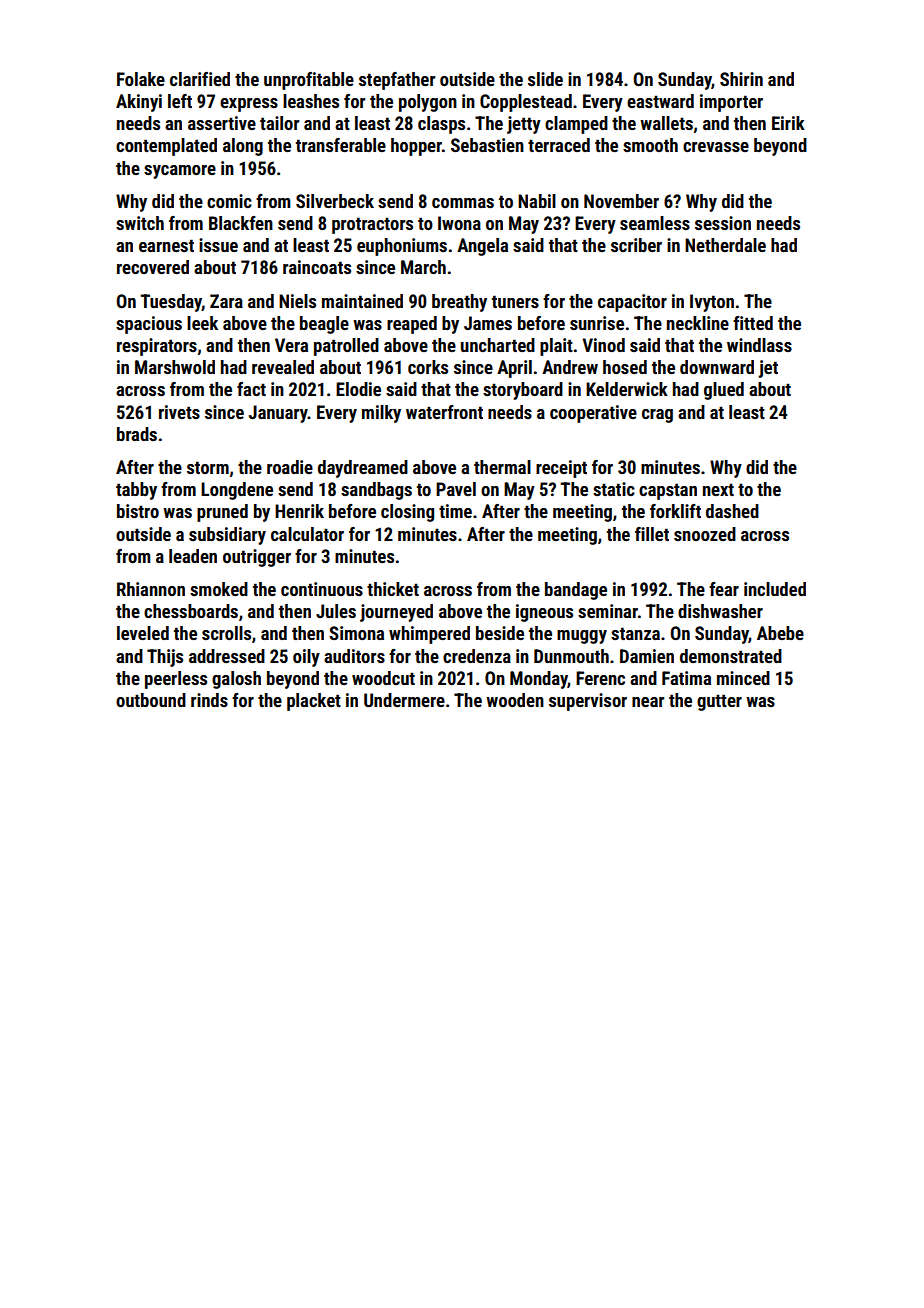 The height and width of the image is (1308, 924). I want to click on closing, so click(407, 513).
